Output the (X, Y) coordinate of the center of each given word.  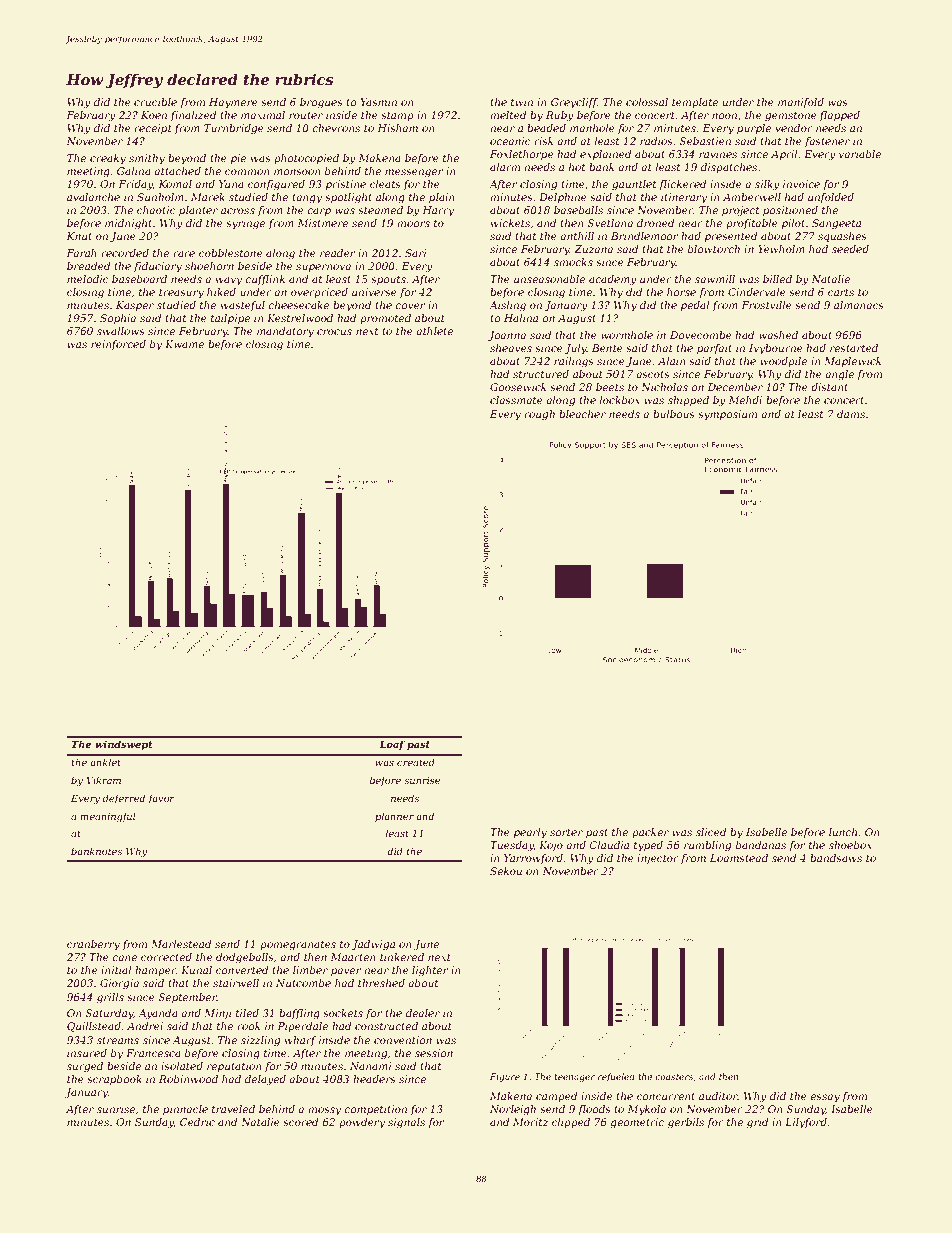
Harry (438, 211)
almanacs (859, 305)
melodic (88, 279)
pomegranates (298, 946)
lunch (843, 832)
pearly (530, 833)
